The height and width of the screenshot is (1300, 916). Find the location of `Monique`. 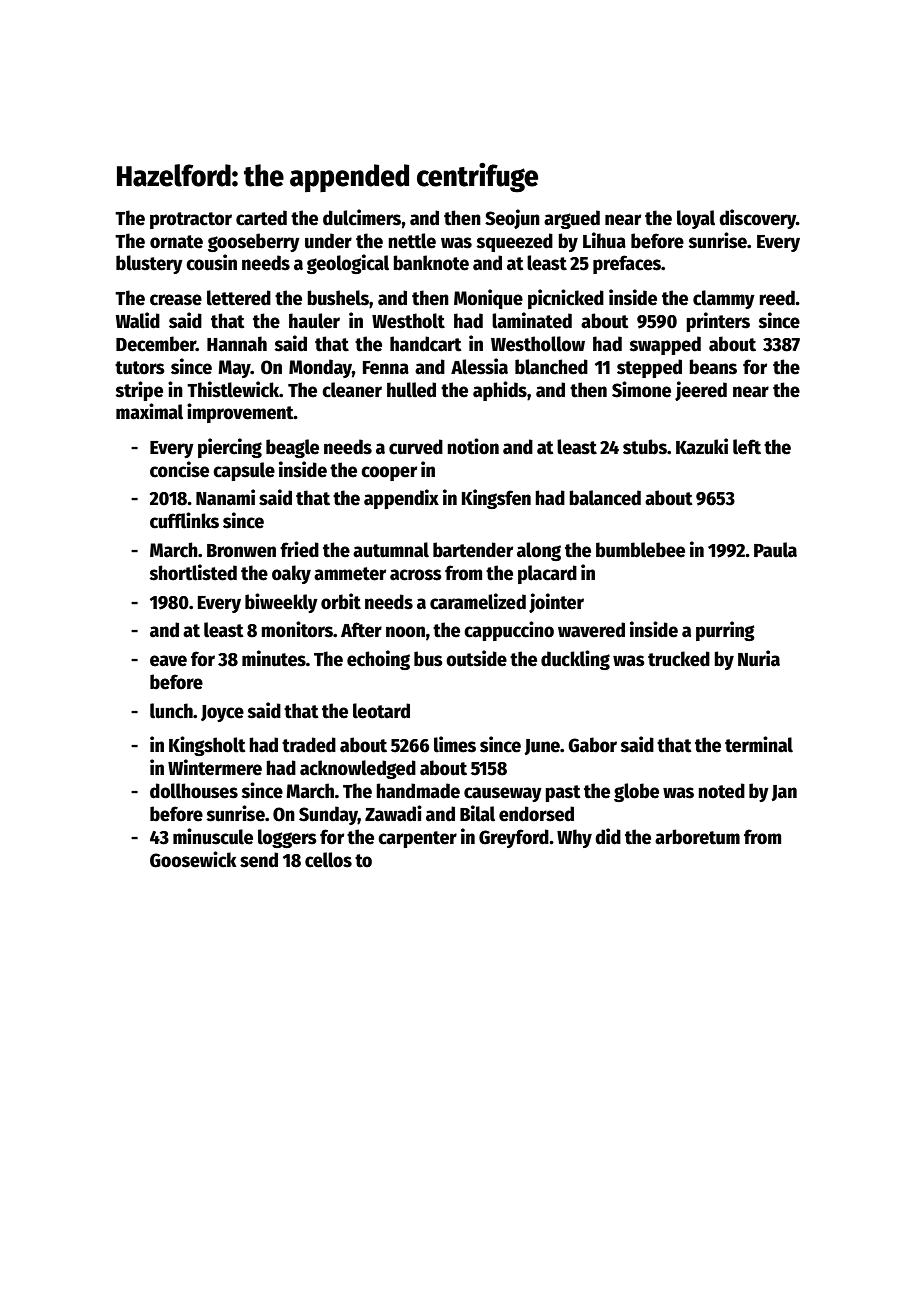

Monique is located at coordinates (488, 299).
